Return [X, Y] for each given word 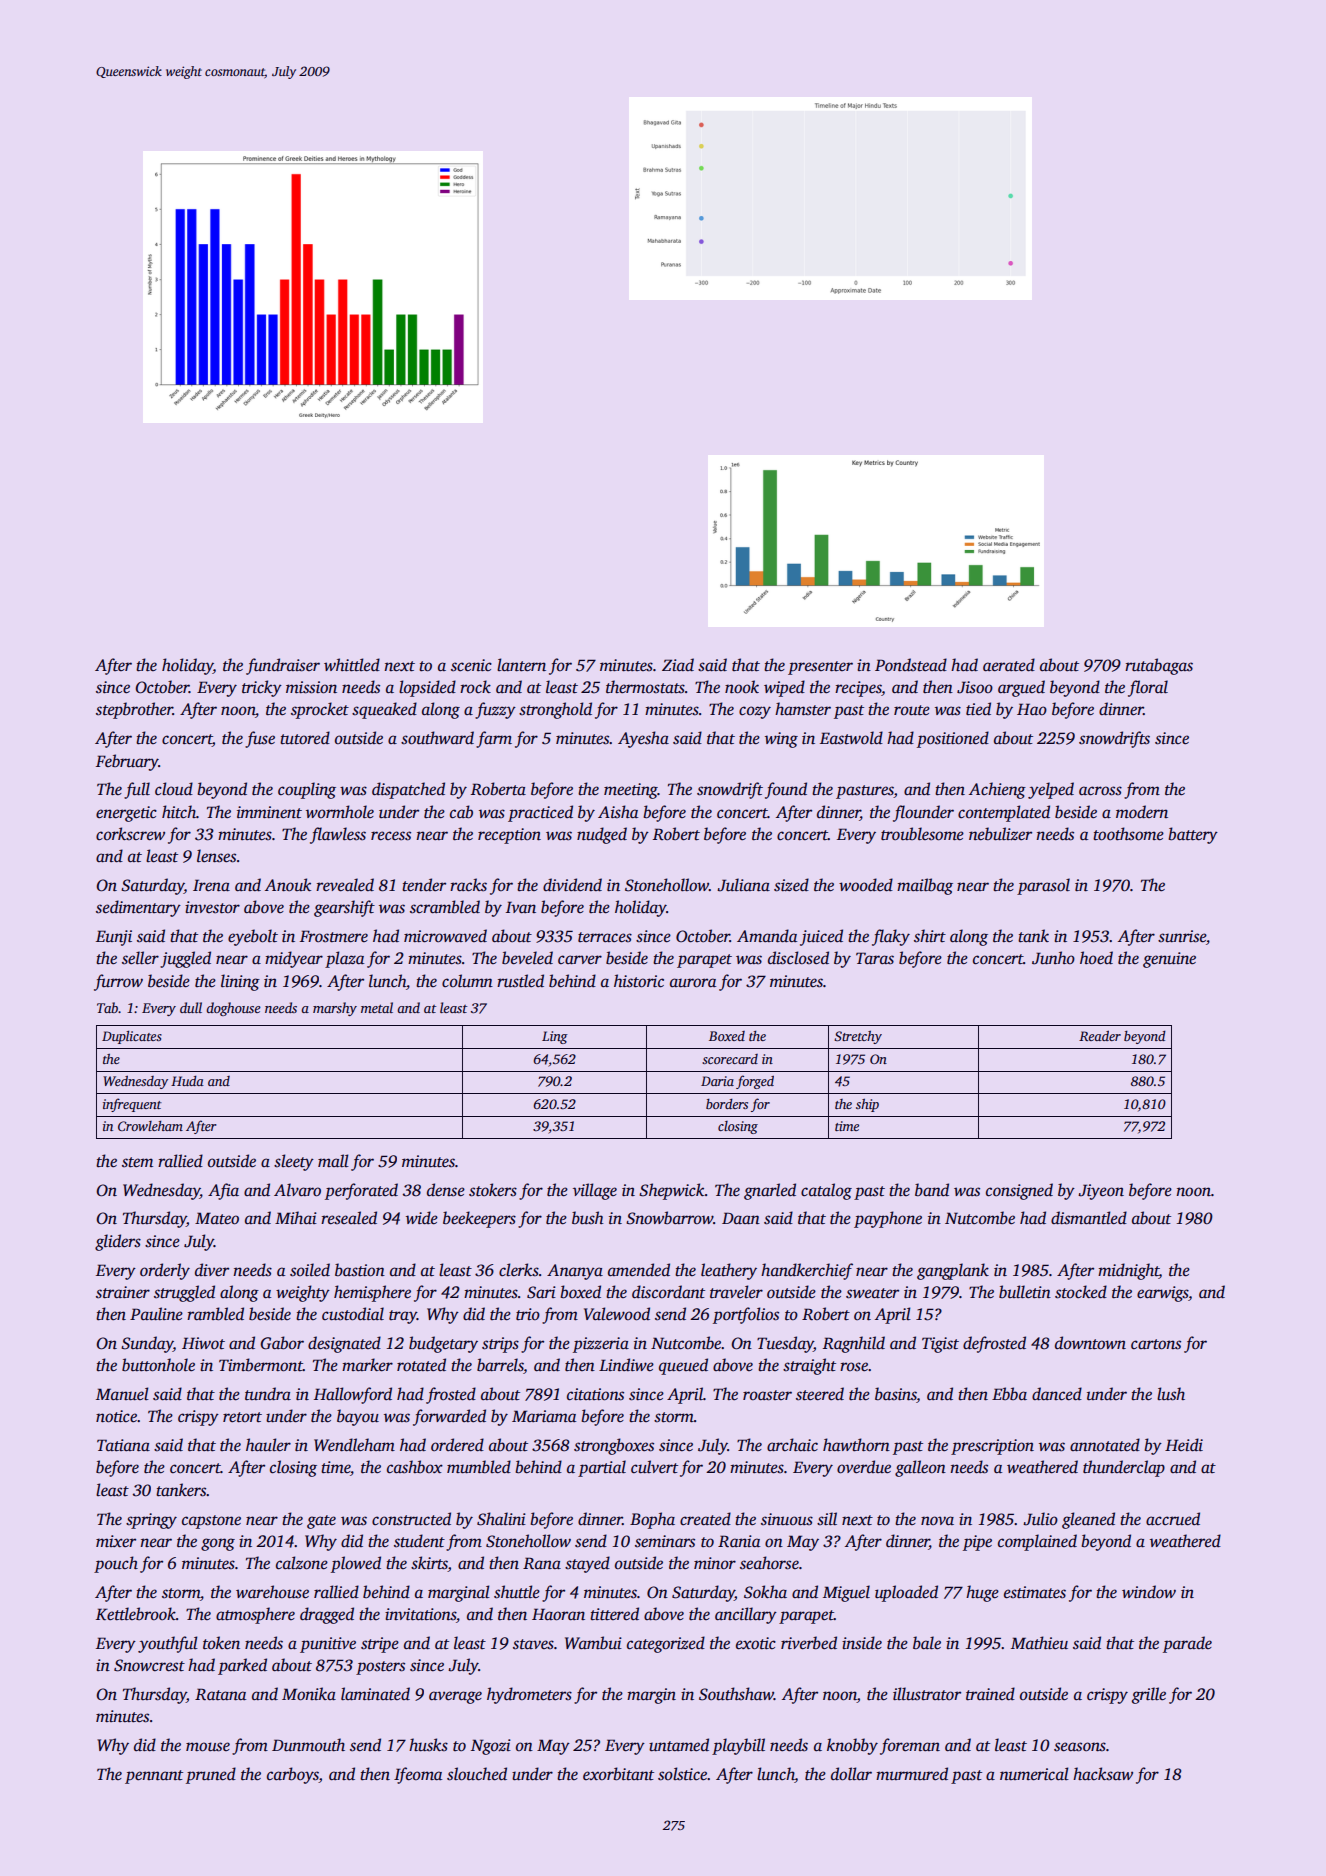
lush [1171, 1394]
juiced [821, 937]
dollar [851, 1774]
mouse [208, 1747]
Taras [875, 958]
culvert [654, 1467]
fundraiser [283, 666]
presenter [820, 668]
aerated [1009, 665]
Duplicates [132, 1037]
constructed [411, 1519]
